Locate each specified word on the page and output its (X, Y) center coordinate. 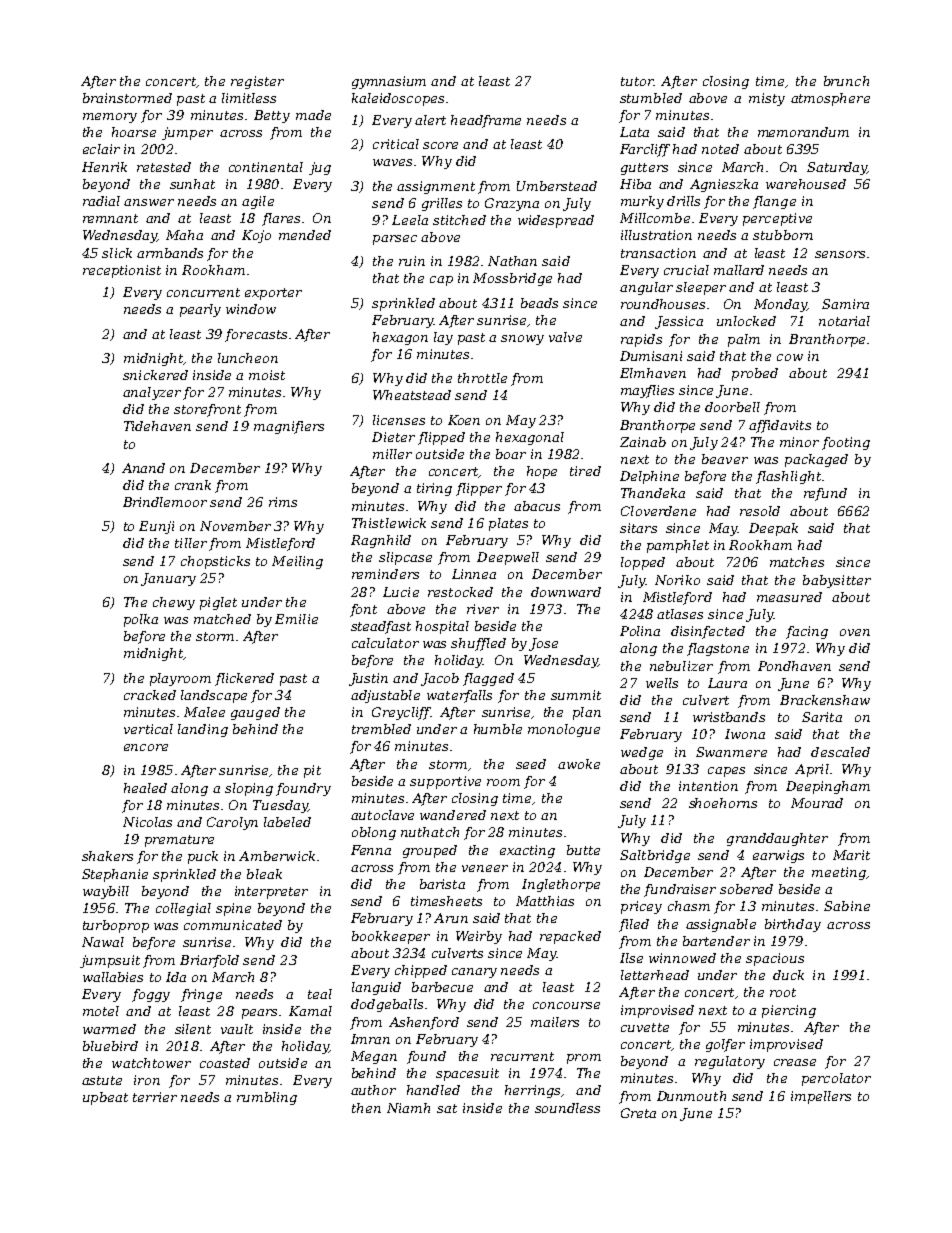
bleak (264, 874)
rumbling (267, 1098)
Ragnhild (381, 541)
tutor (637, 81)
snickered (155, 375)
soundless (567, 1108)
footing (846, 443)
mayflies (647, 391)
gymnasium (389, 82)
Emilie (296, 619)
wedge (642, 753)
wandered (453, 815)
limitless (249, 98)
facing (807, 632)
